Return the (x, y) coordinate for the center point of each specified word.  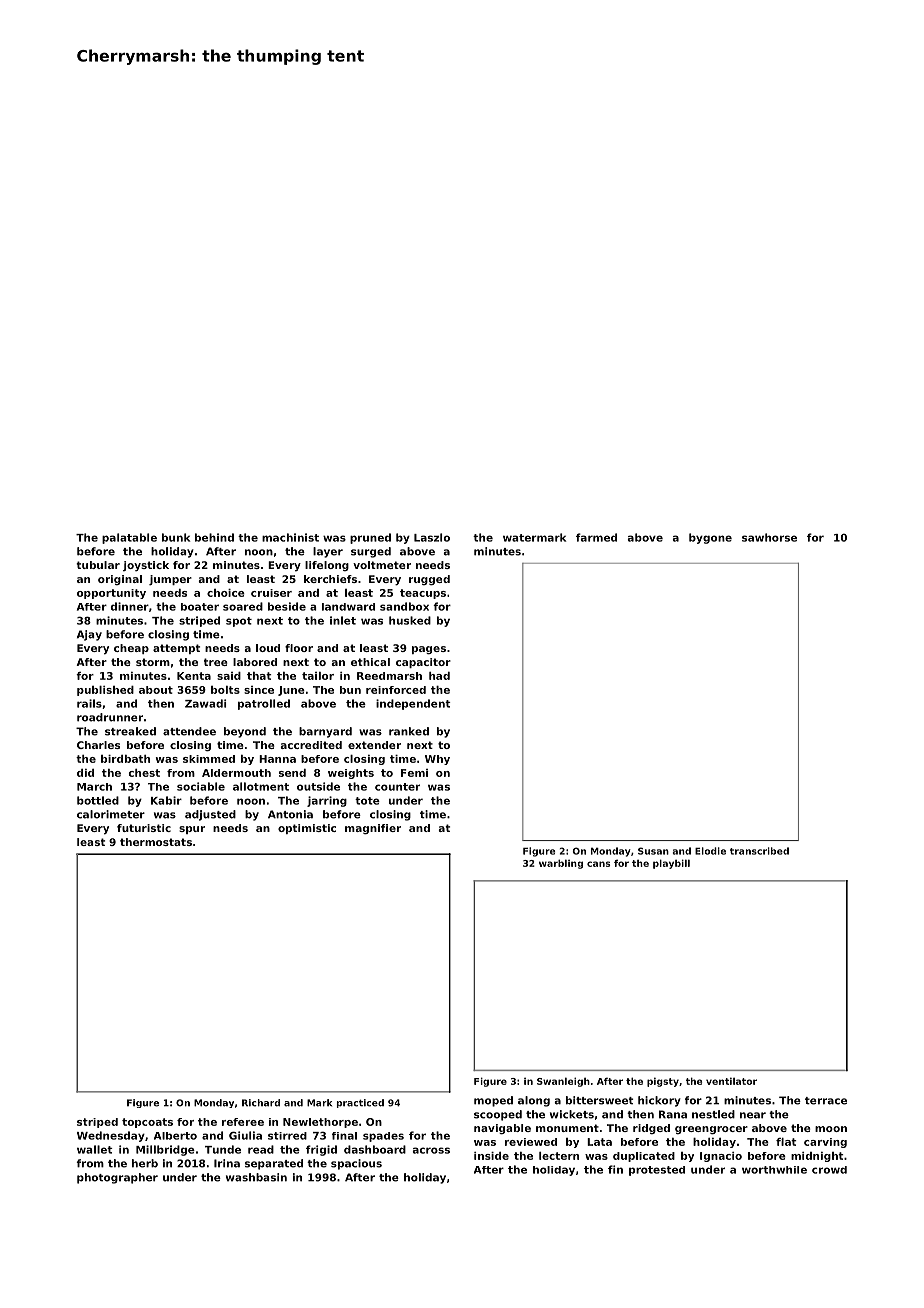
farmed (596, 537)
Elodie (710, 851)
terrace (826, 1101)
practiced (360, 1103)
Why (437, 760)
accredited (311, 745)
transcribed (759, 851)
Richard (261, 1103)
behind (214, 537)
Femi (414, 773)
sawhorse (769, 537)
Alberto (175, 1136)
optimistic (307, 829)
